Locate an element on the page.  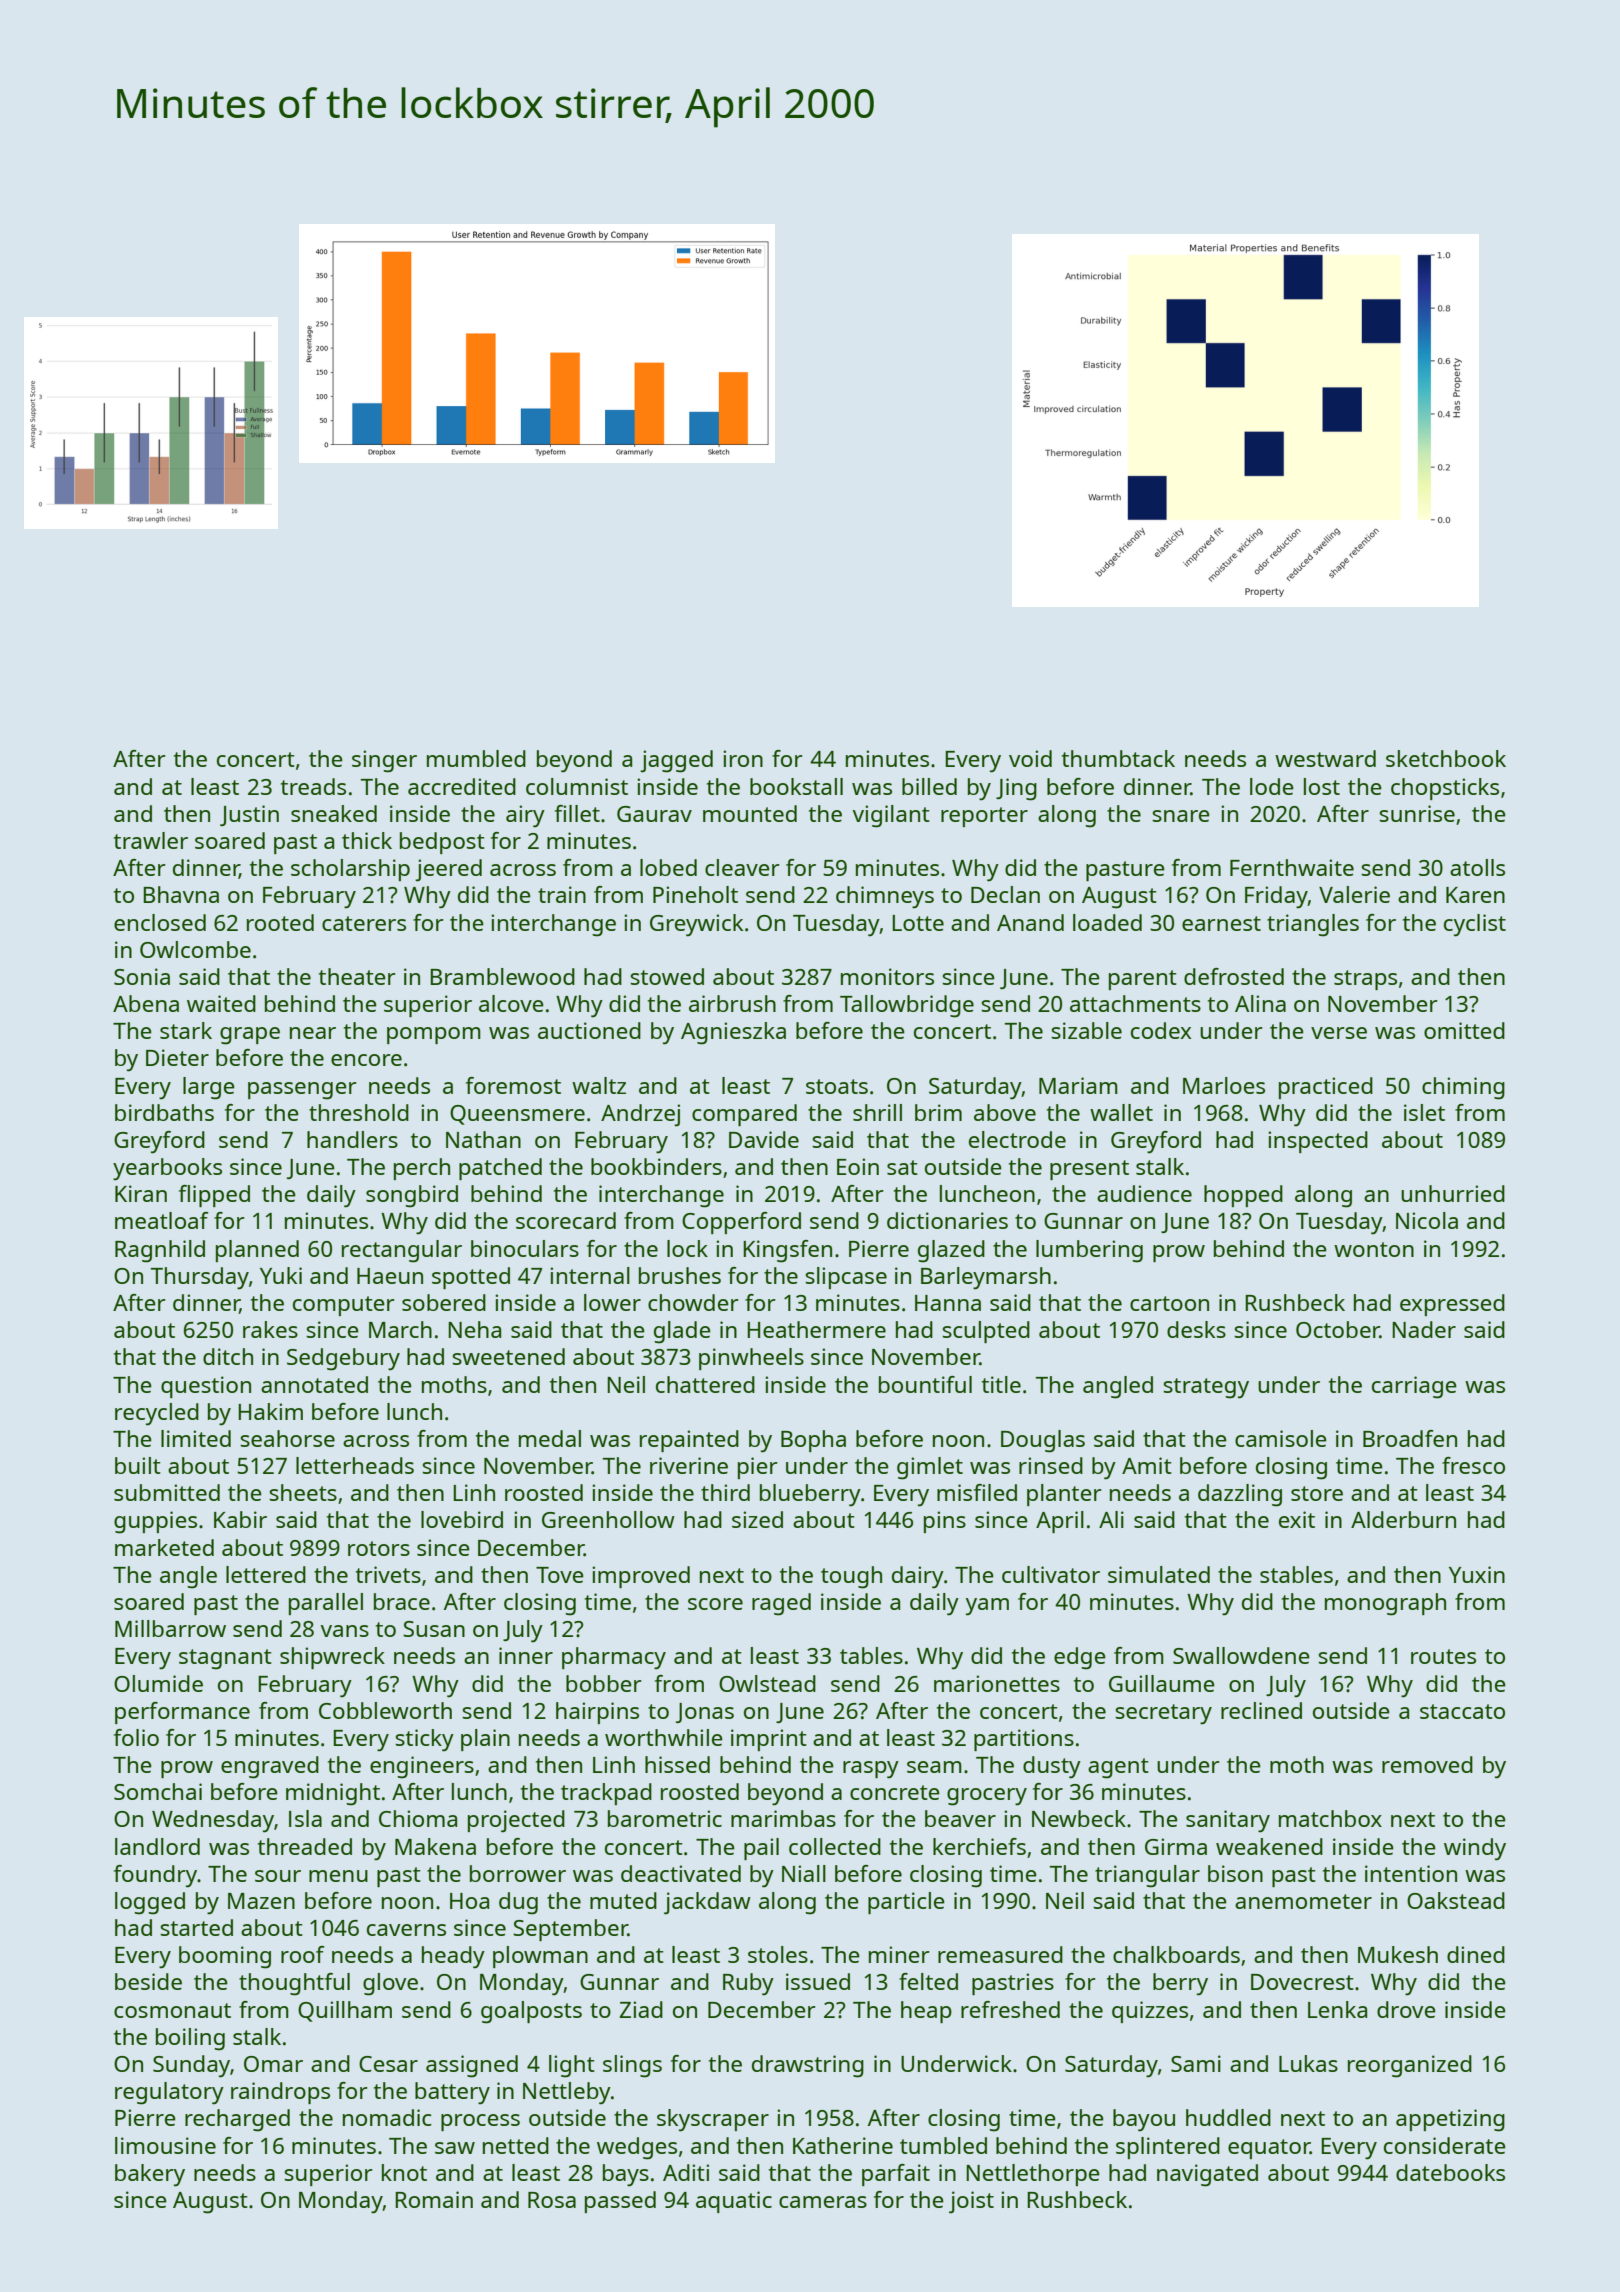
sized is located at coordinates (757, 1519).
